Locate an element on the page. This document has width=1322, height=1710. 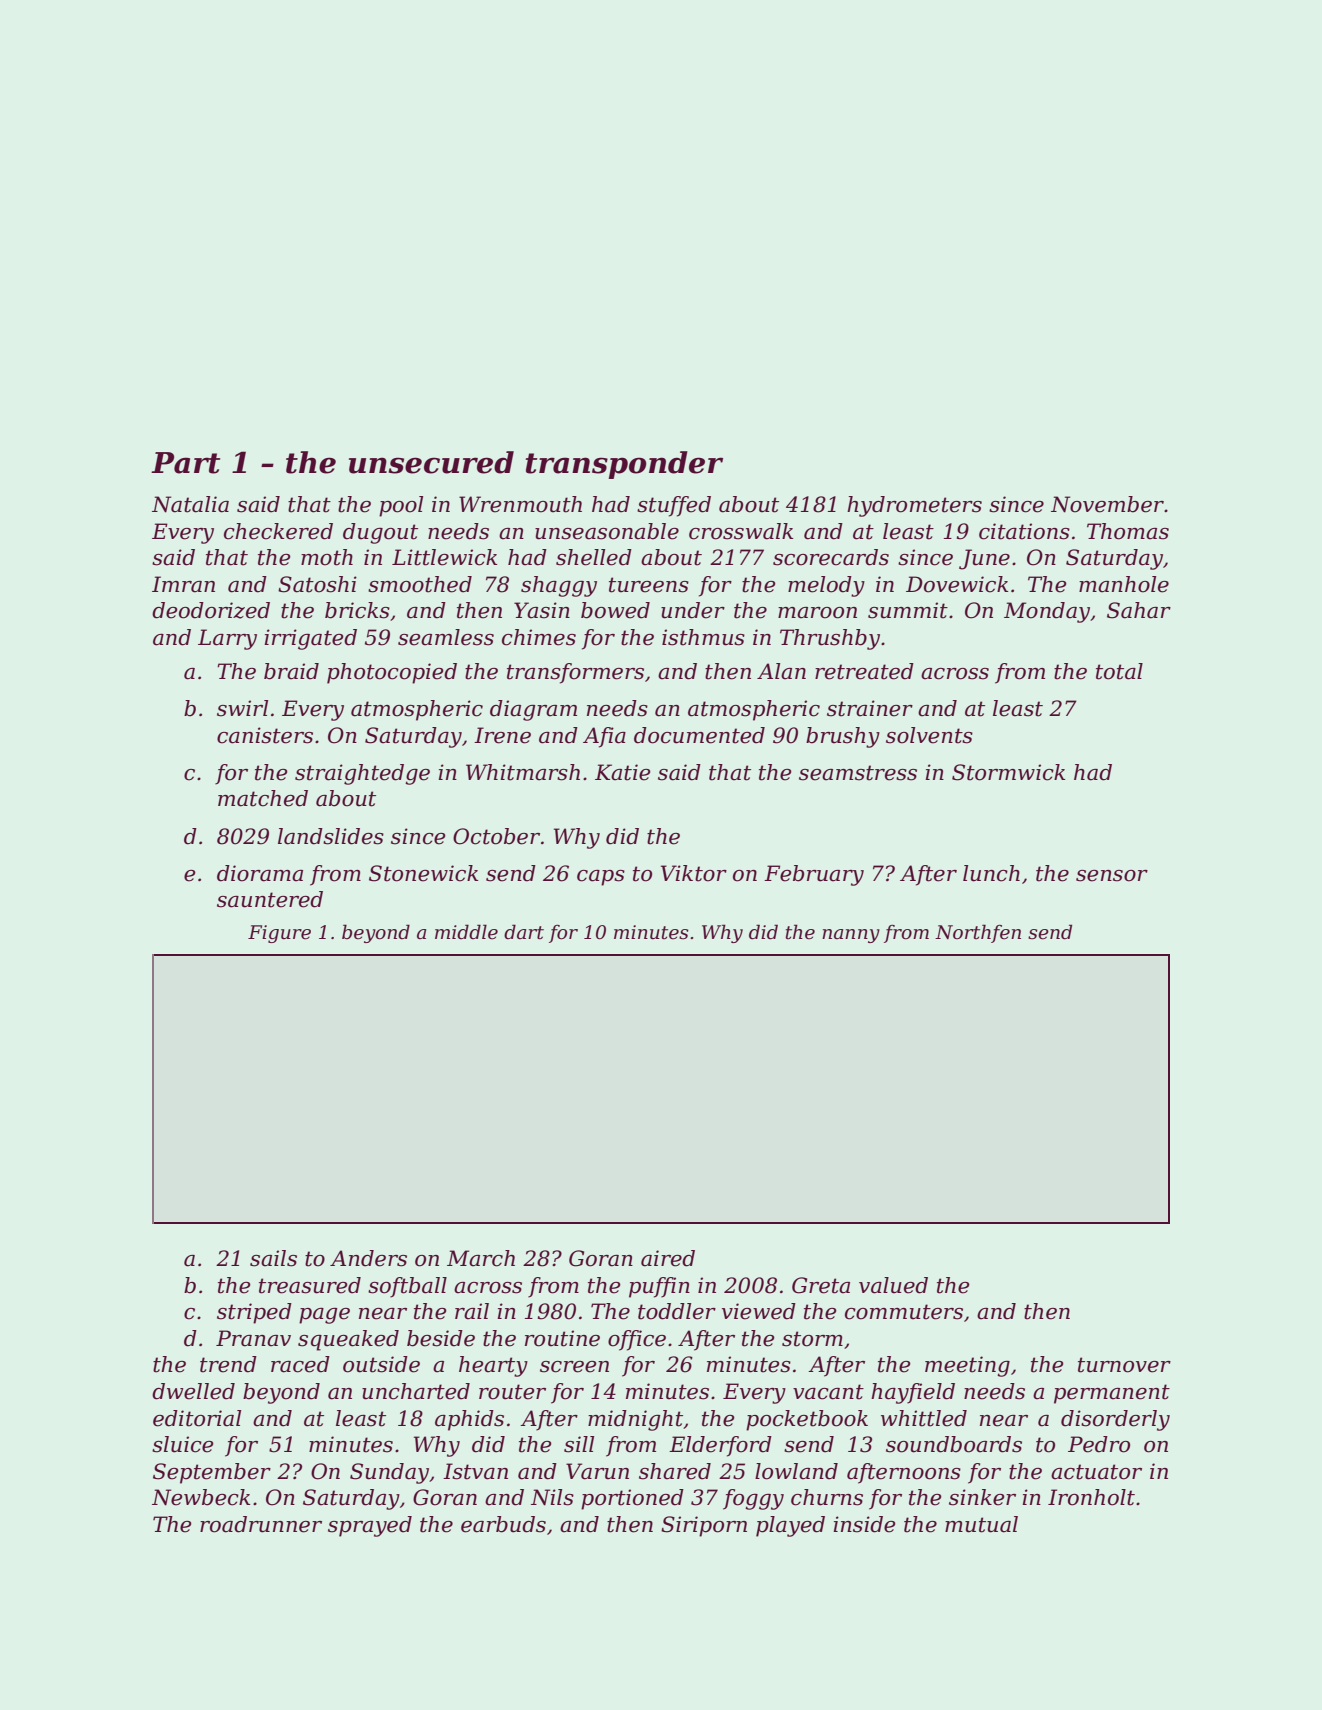
turnover is located at coordinates (1124, 1365).
